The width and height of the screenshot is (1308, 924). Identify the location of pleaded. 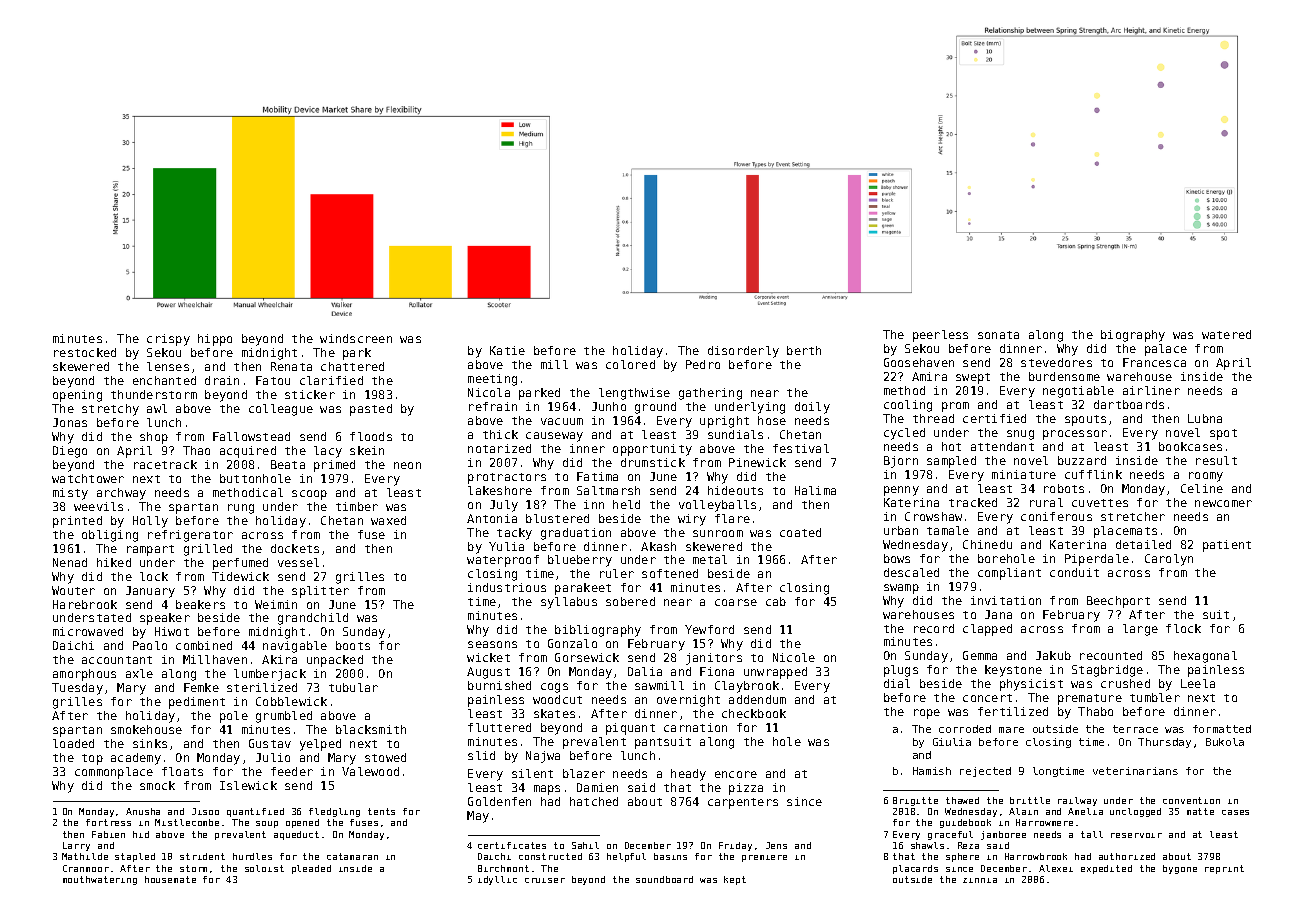
(311, 869).
